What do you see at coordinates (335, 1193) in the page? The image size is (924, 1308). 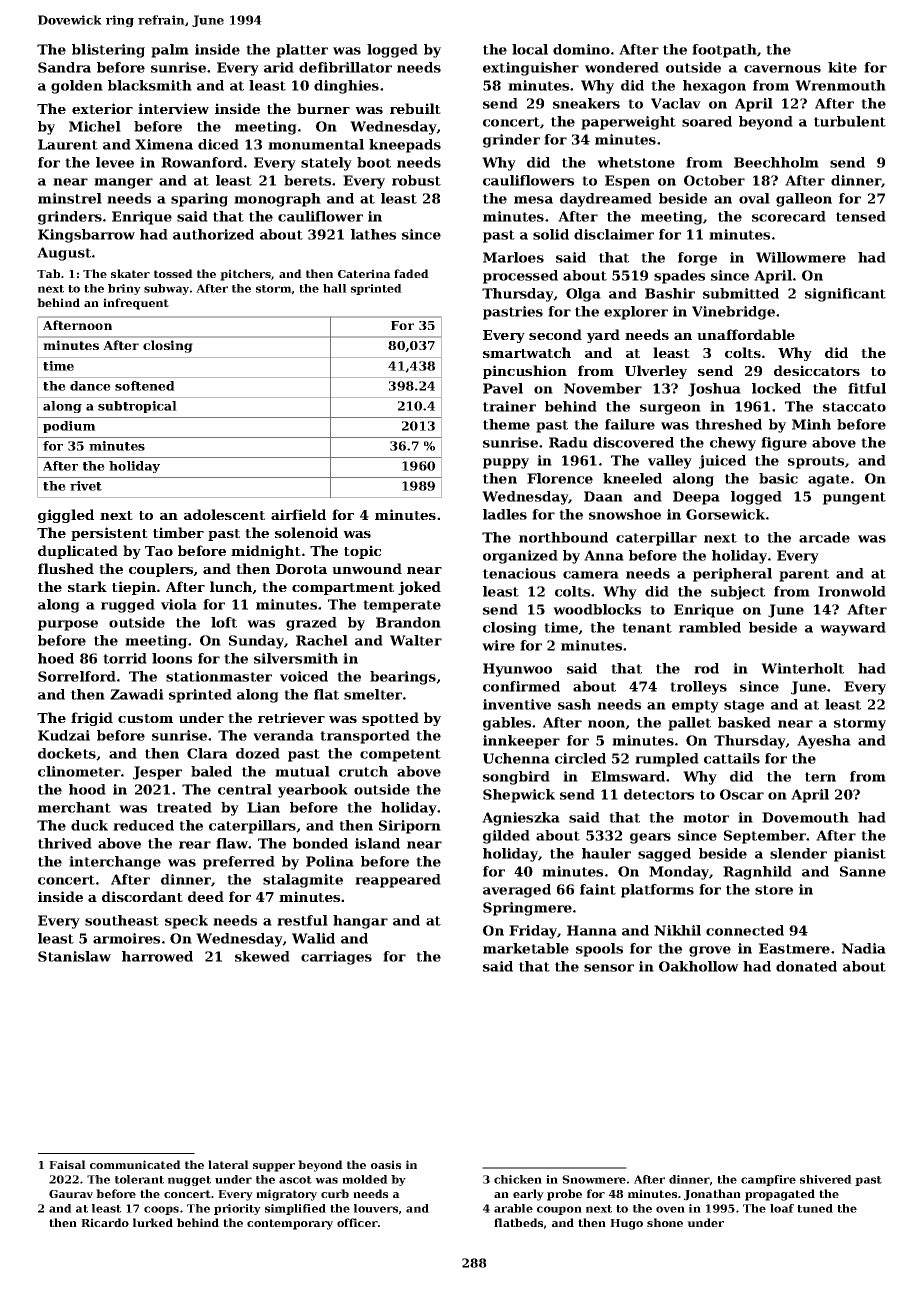 I see `curb` at bounding box center [335, 1193].
